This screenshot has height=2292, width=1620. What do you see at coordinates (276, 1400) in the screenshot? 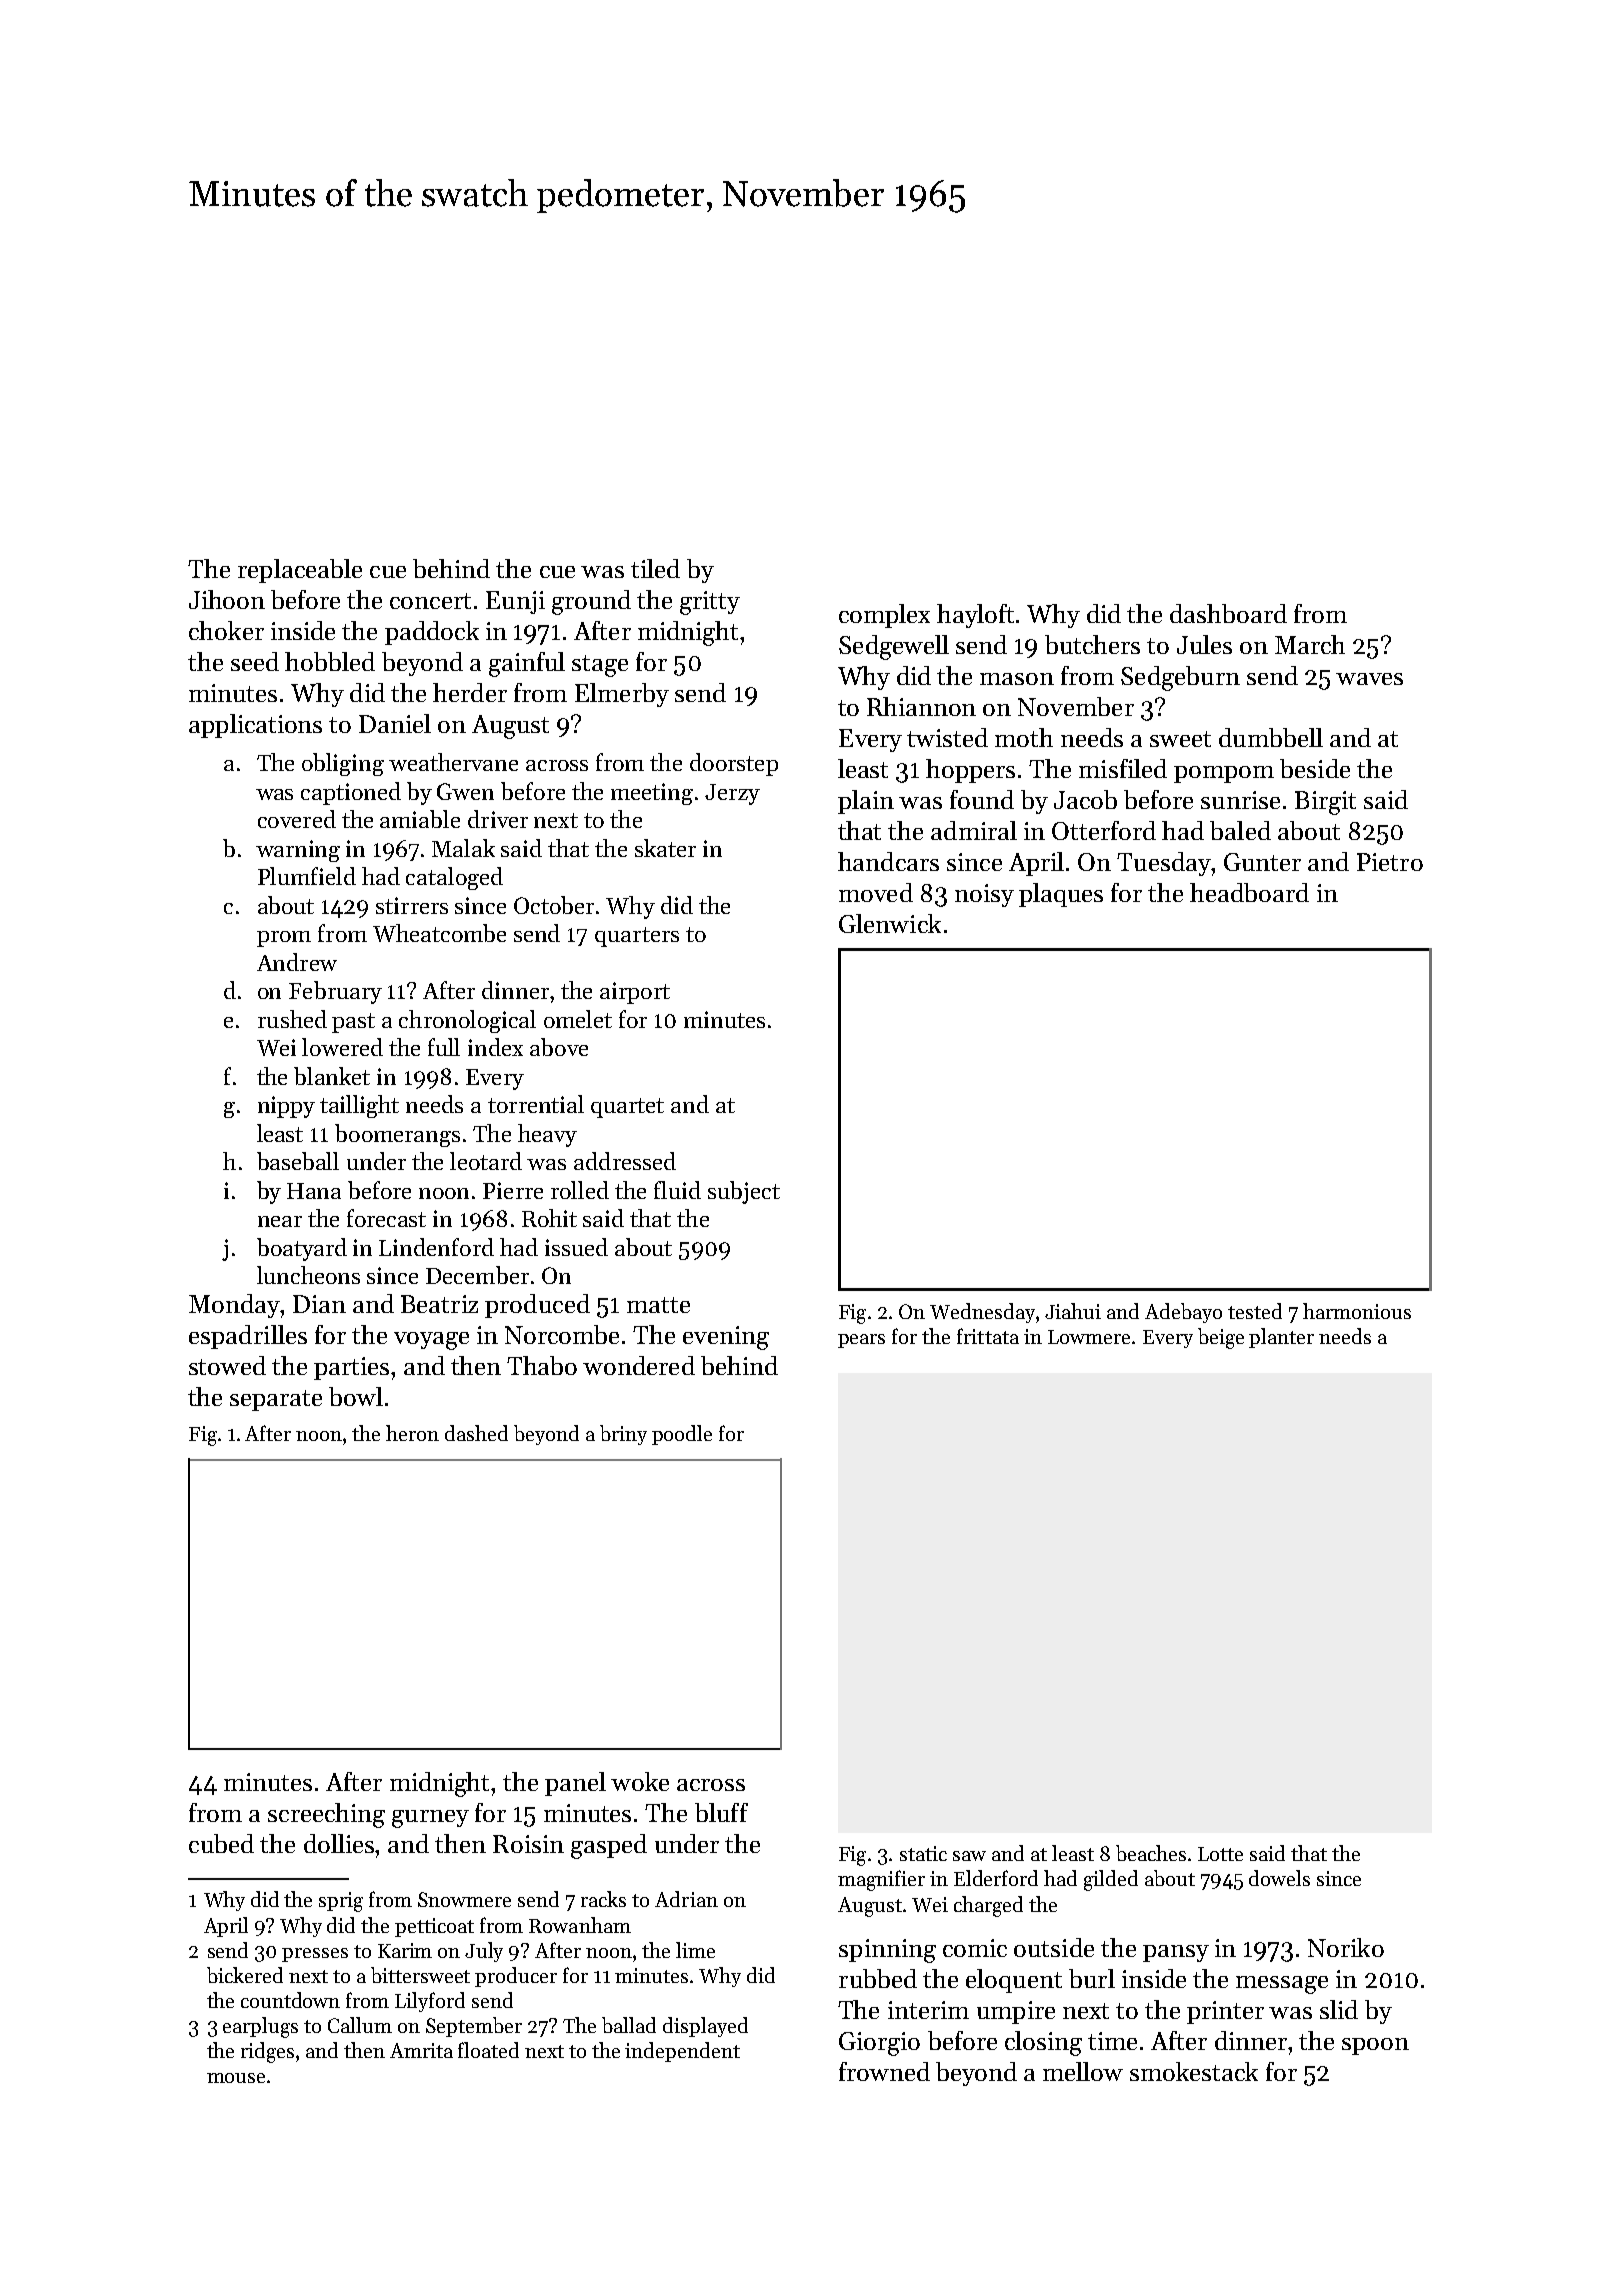
I see `separate` at bounding box center [276, 1400].
